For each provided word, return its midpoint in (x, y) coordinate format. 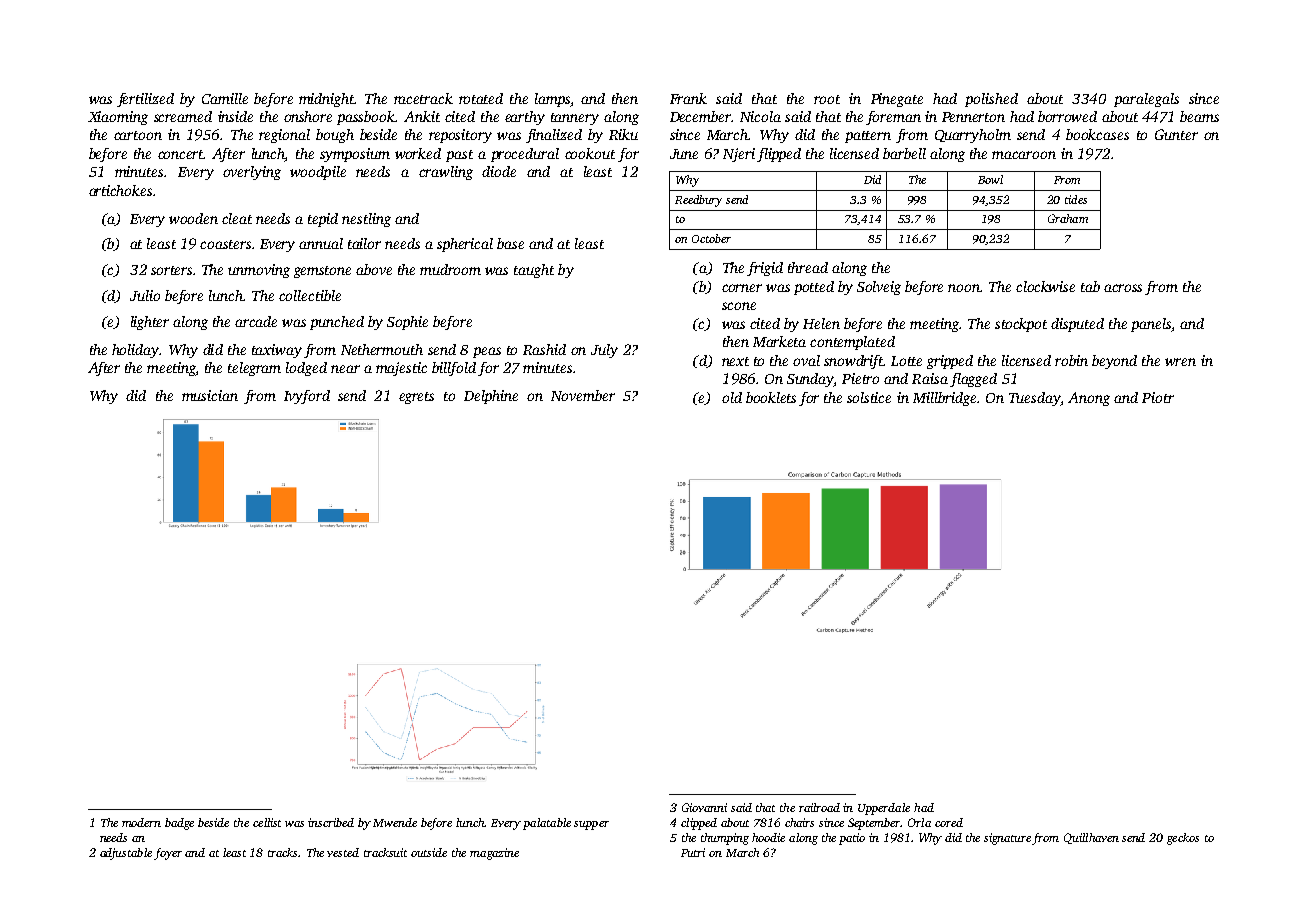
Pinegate (897, 100)
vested (343, 852)
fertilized (145, 100)
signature (1008, 839)
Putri (693, 852)
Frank (688, 98)
